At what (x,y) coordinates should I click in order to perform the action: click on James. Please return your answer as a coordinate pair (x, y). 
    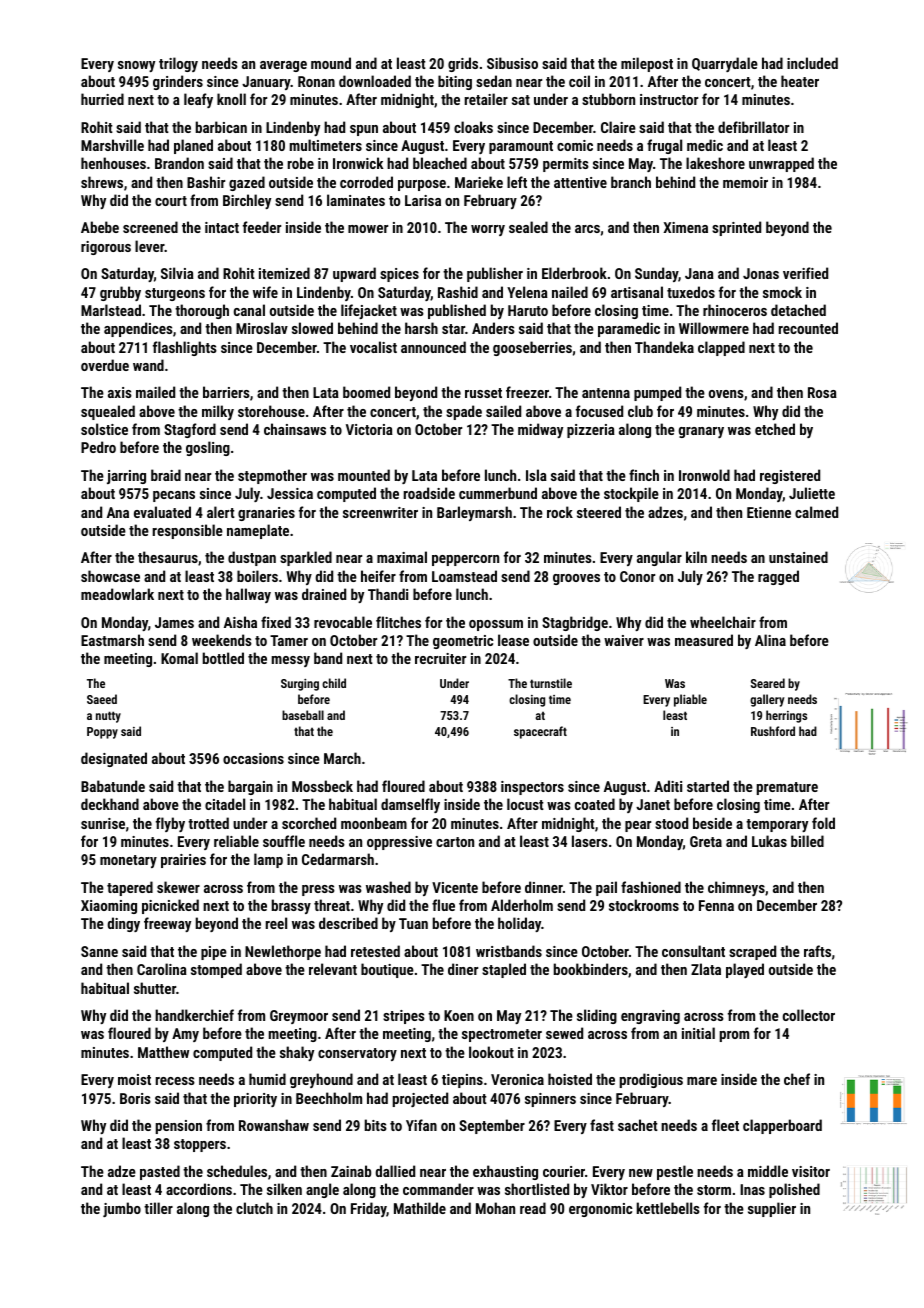
    Looking at the image, I should click on (174, 622).
